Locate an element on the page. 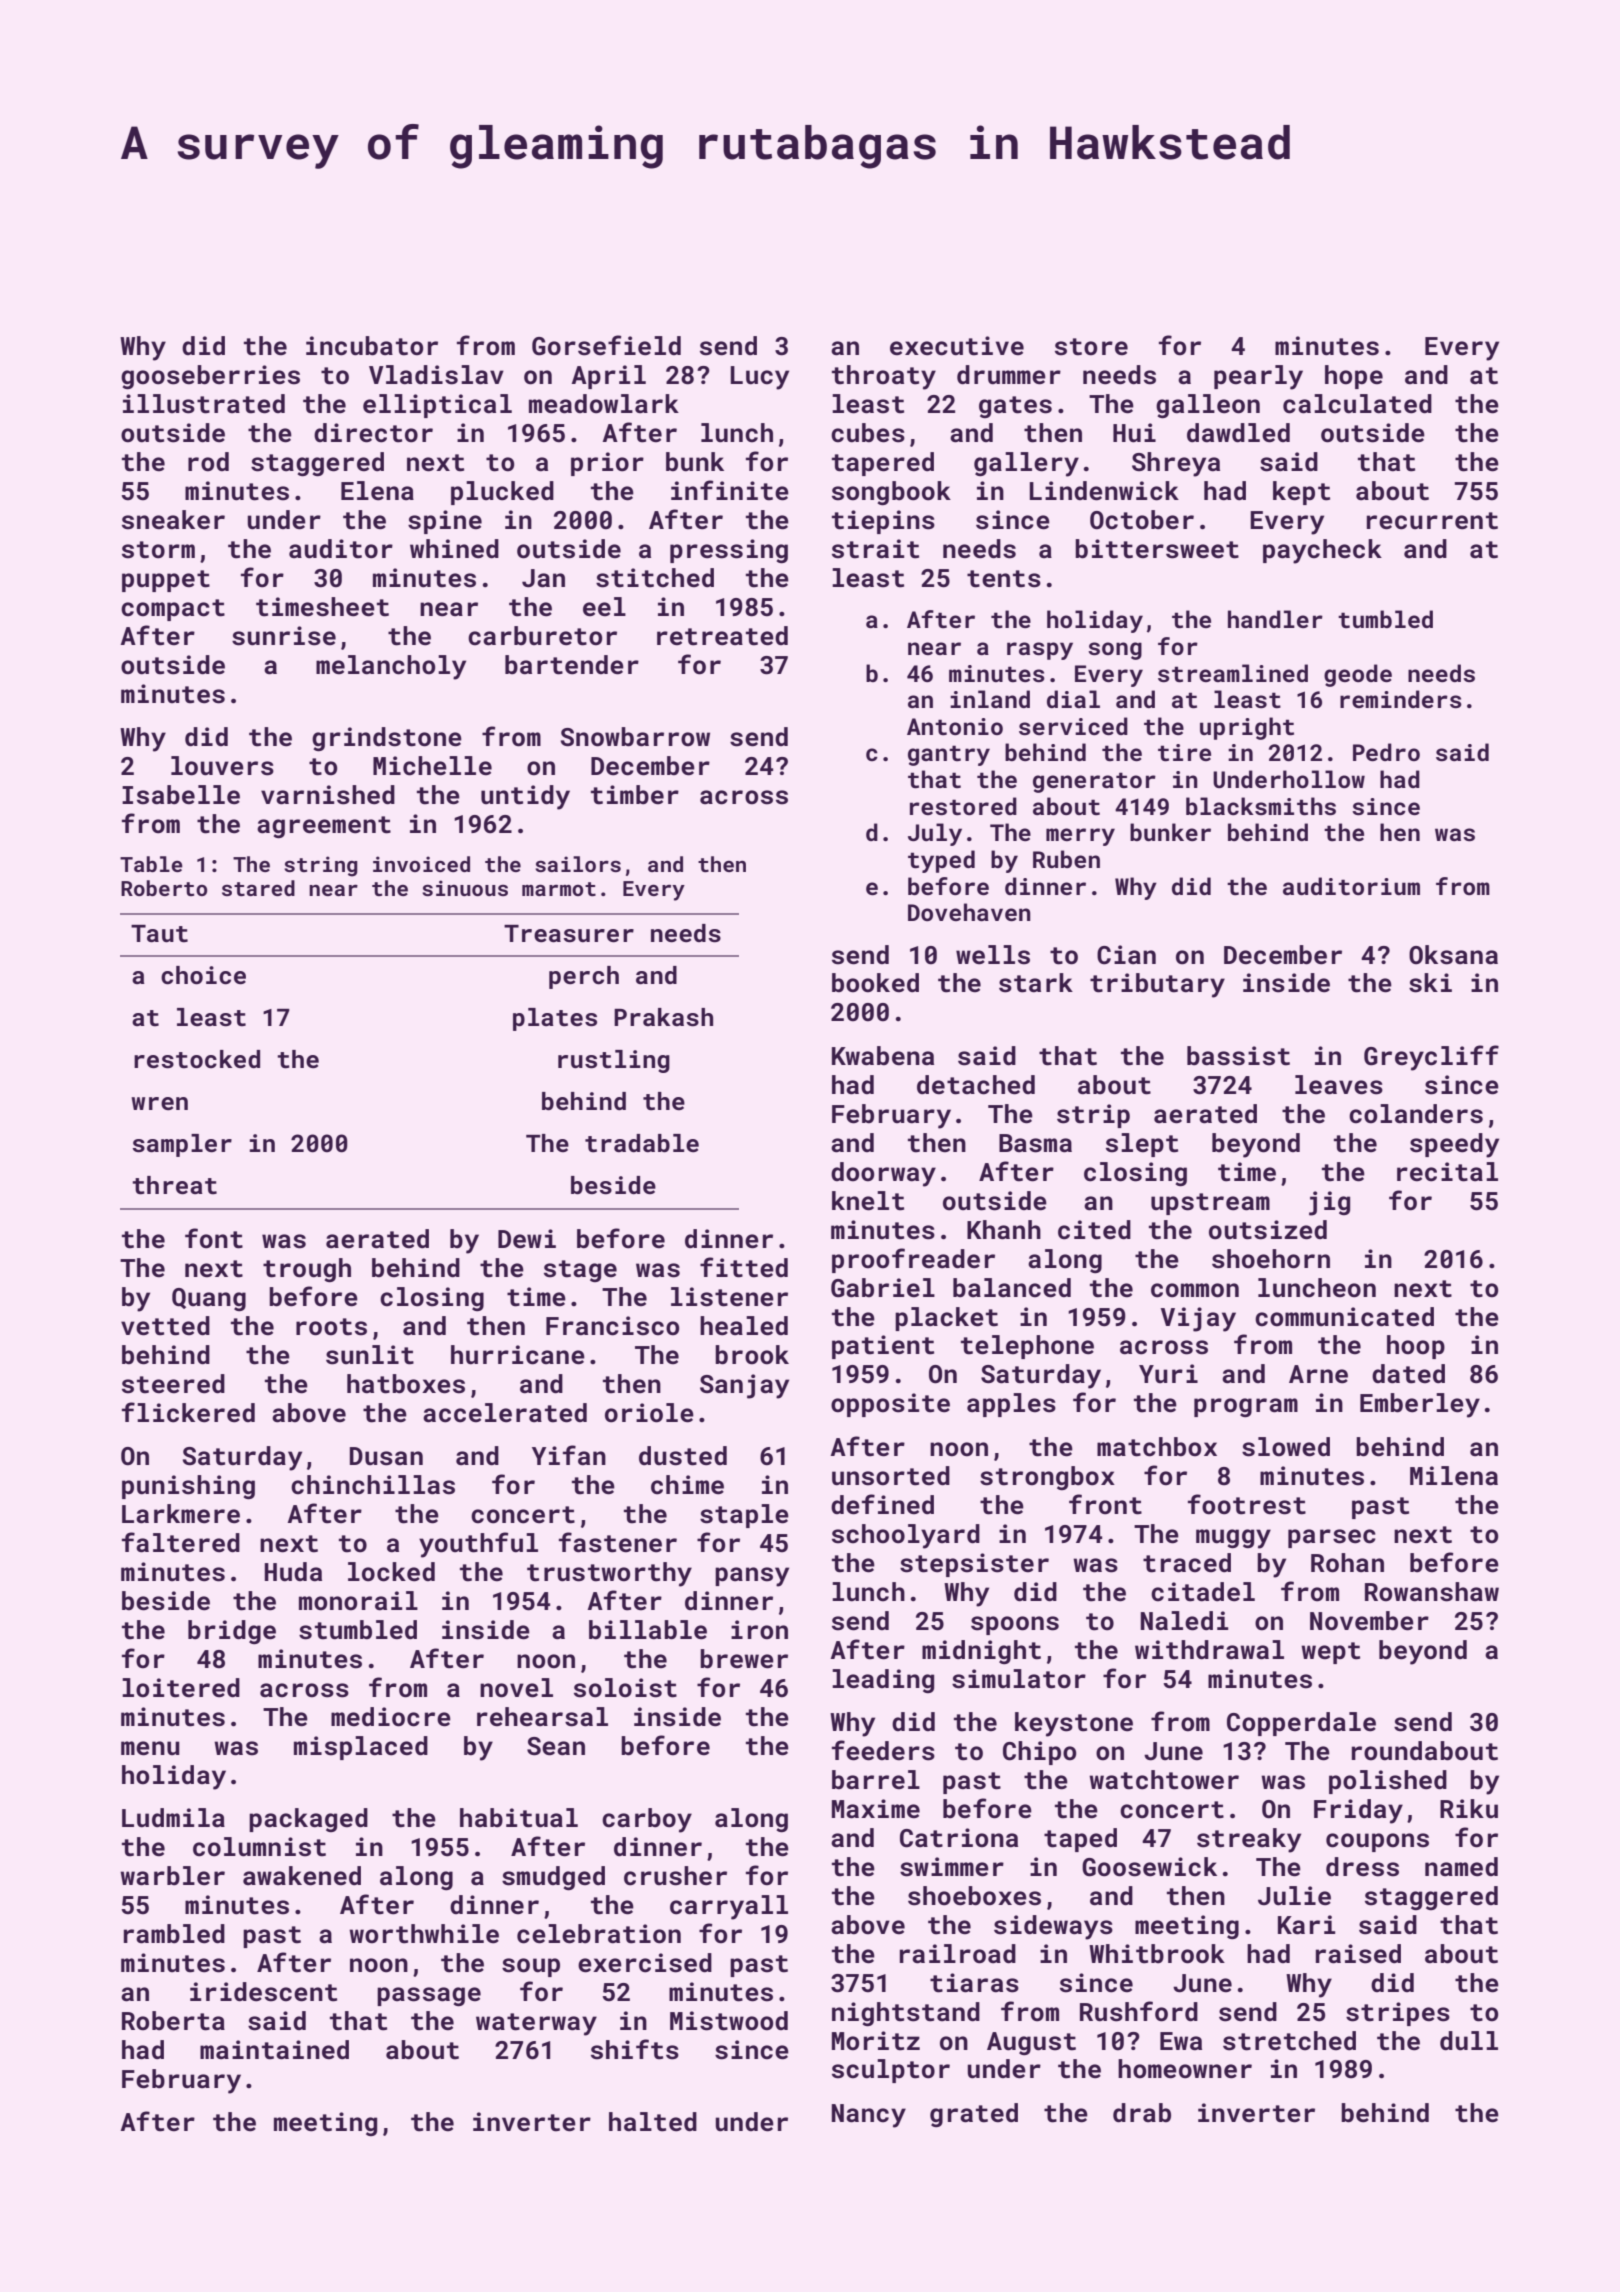 Image resolution: width=1620 pixels, height=2292 pixels. drab is located at coordinates (1142, 2112).
